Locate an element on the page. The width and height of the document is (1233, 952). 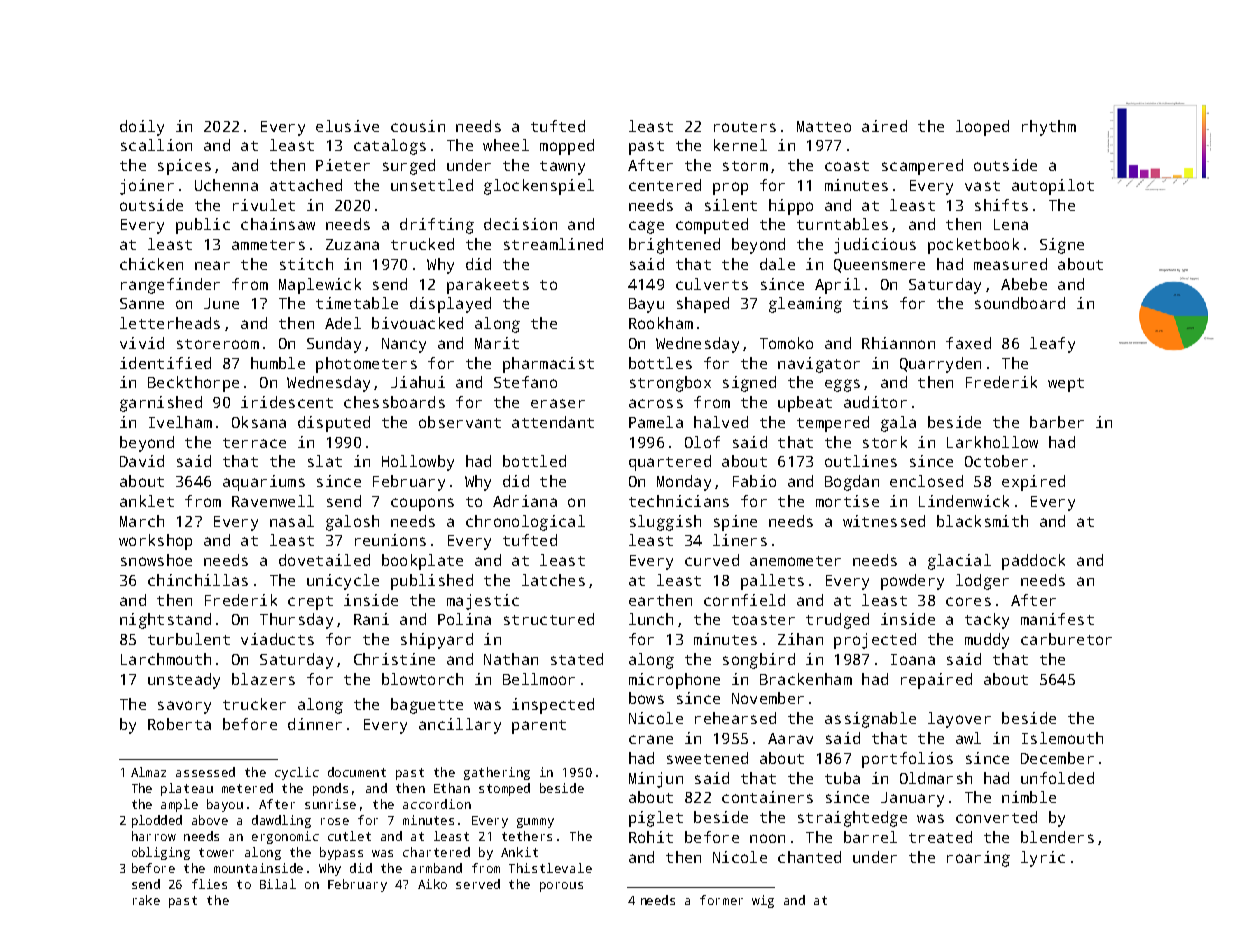
stated is located at coordinates (577, 659).
